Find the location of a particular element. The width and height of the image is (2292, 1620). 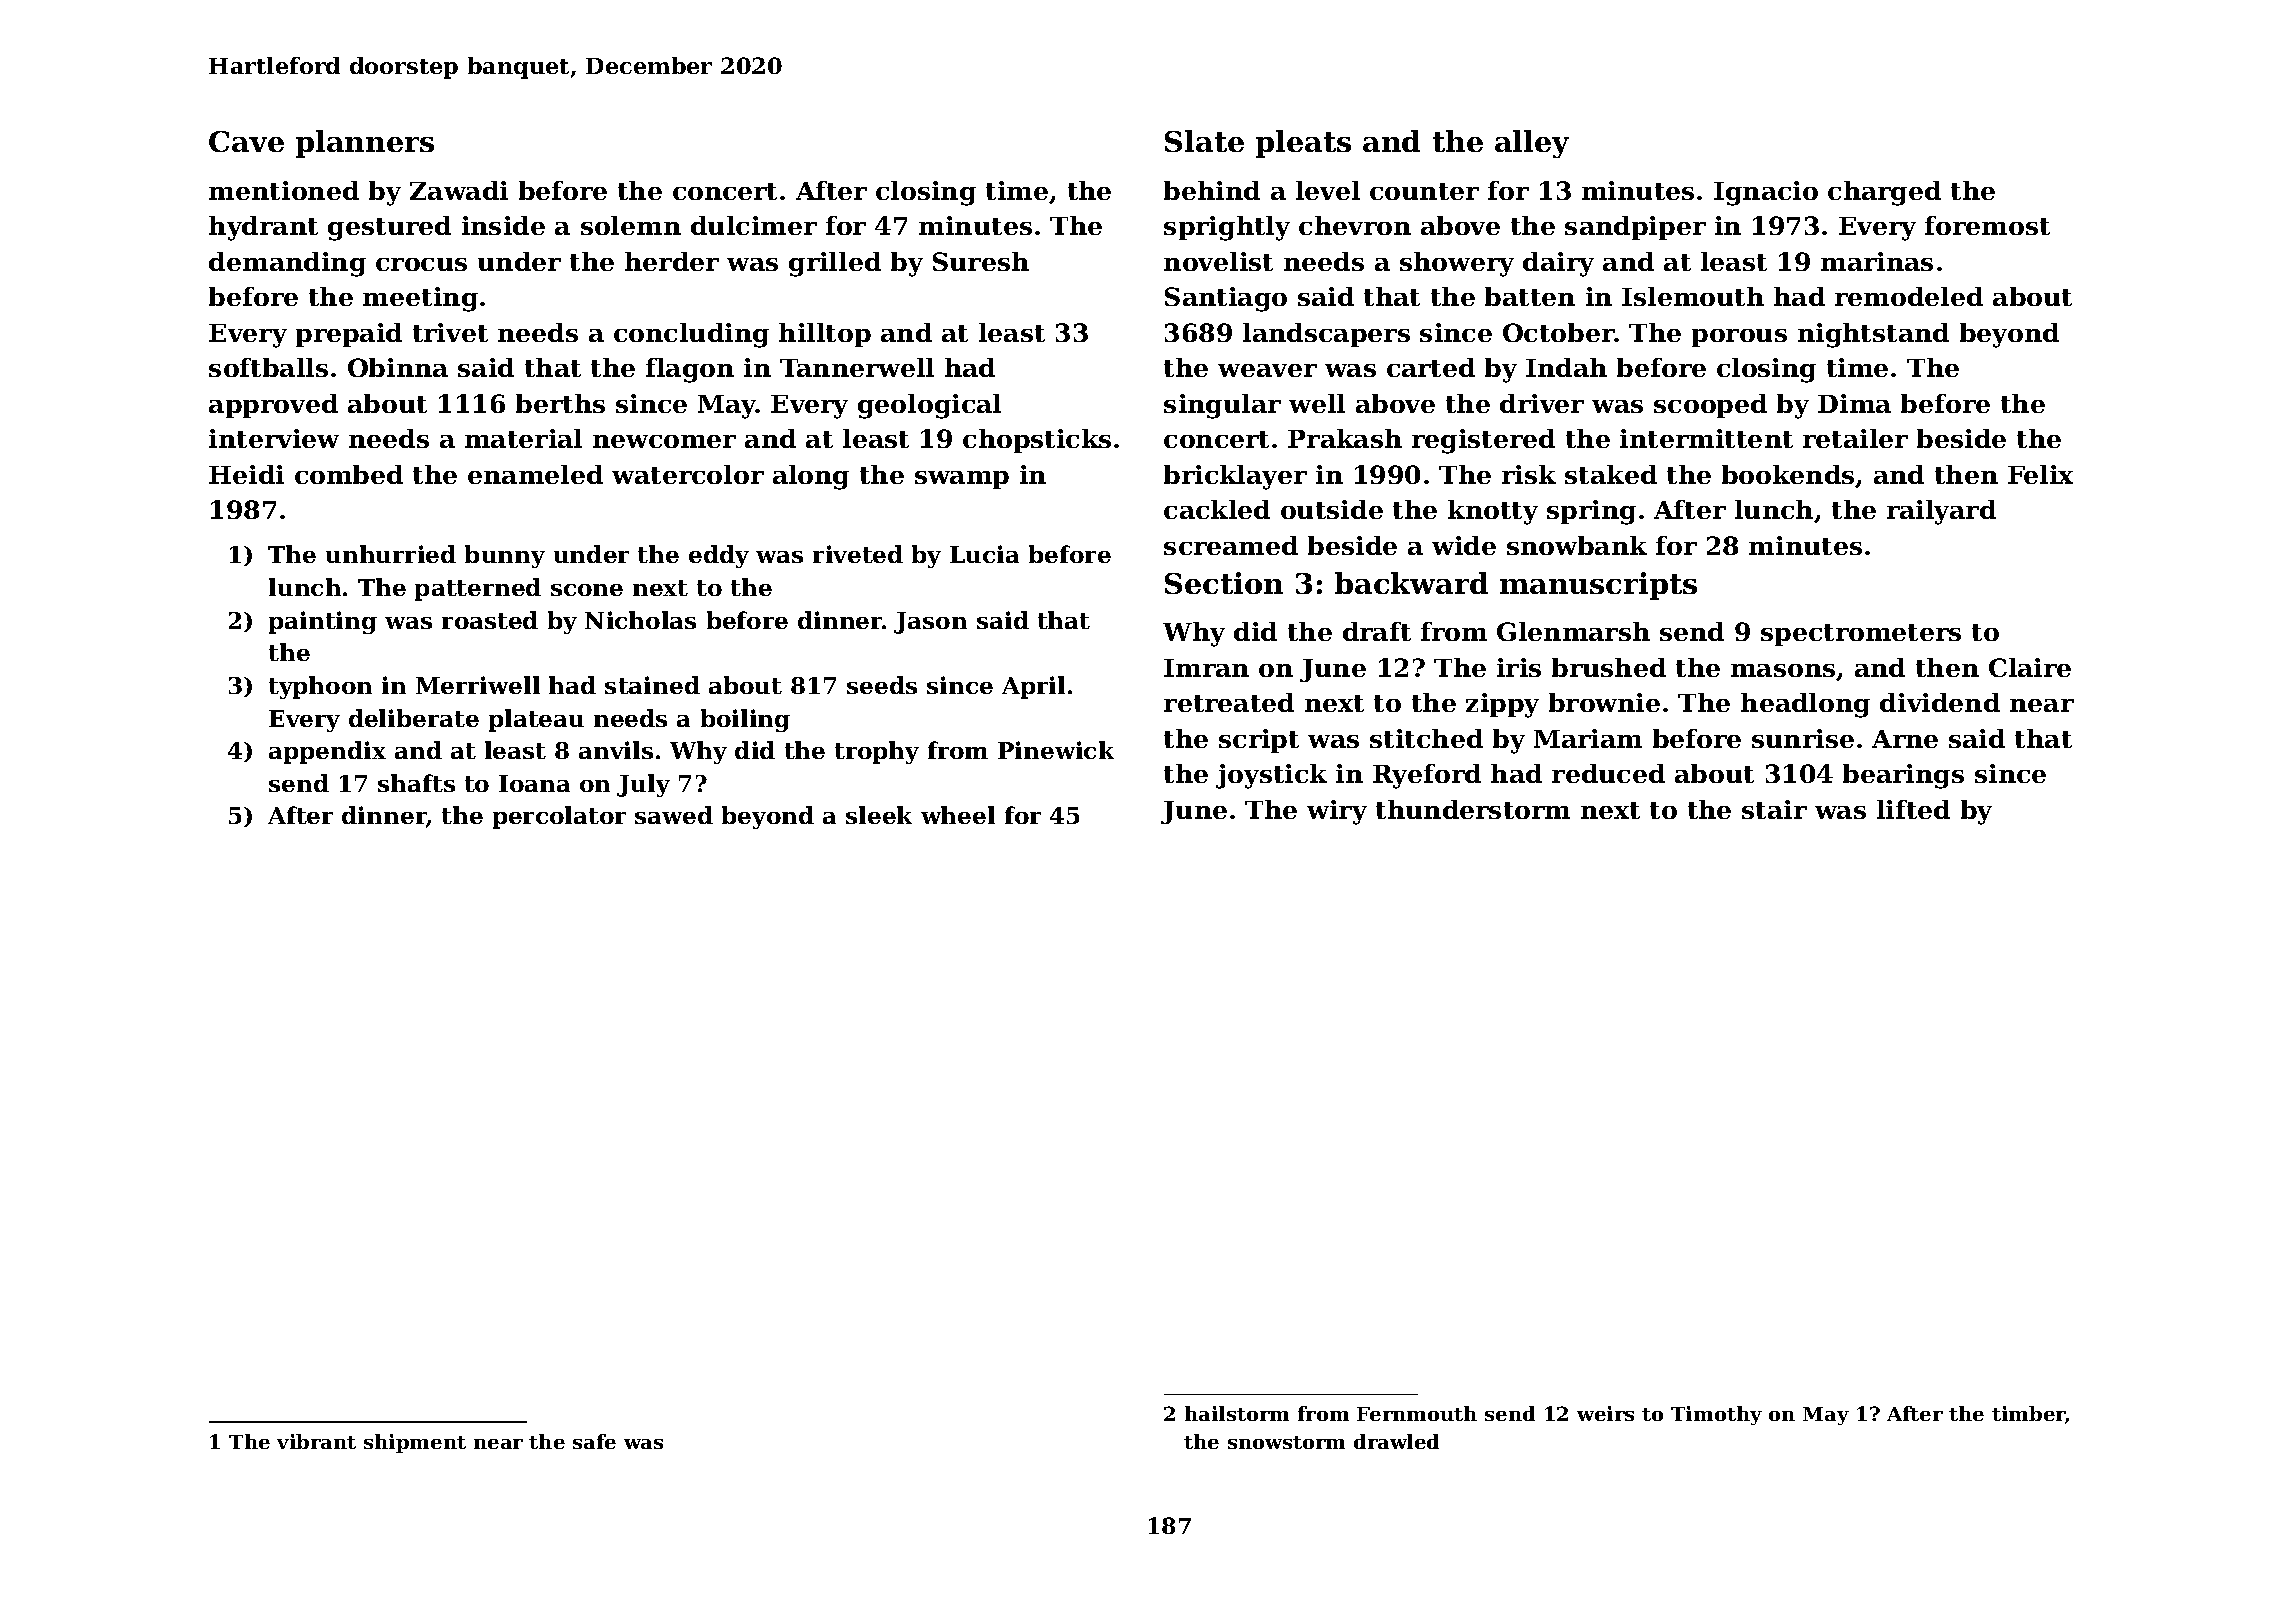

herder is located at coordinates (672, 261).
